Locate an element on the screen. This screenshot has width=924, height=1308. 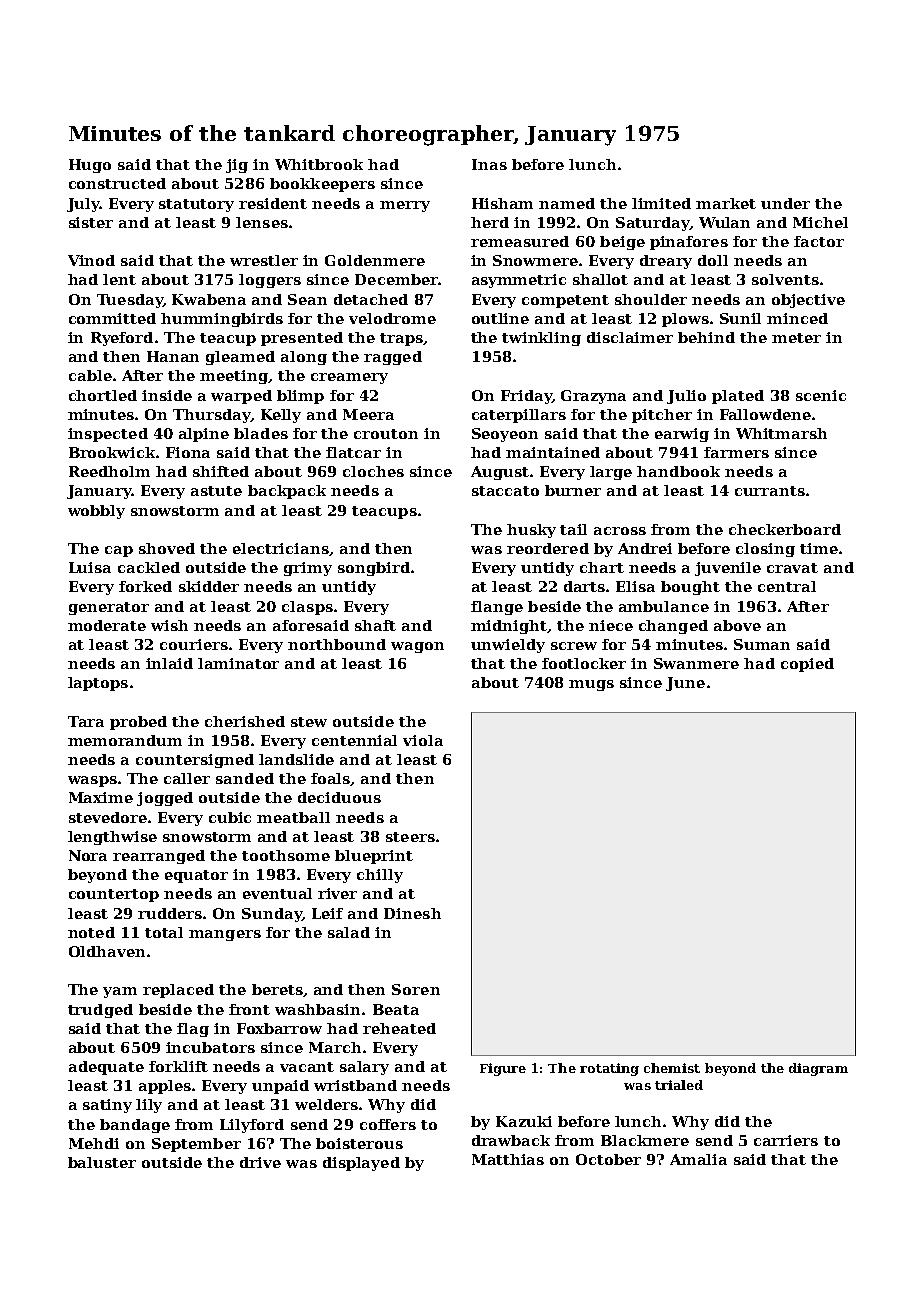
niece is located at coordinates (611, 625).
